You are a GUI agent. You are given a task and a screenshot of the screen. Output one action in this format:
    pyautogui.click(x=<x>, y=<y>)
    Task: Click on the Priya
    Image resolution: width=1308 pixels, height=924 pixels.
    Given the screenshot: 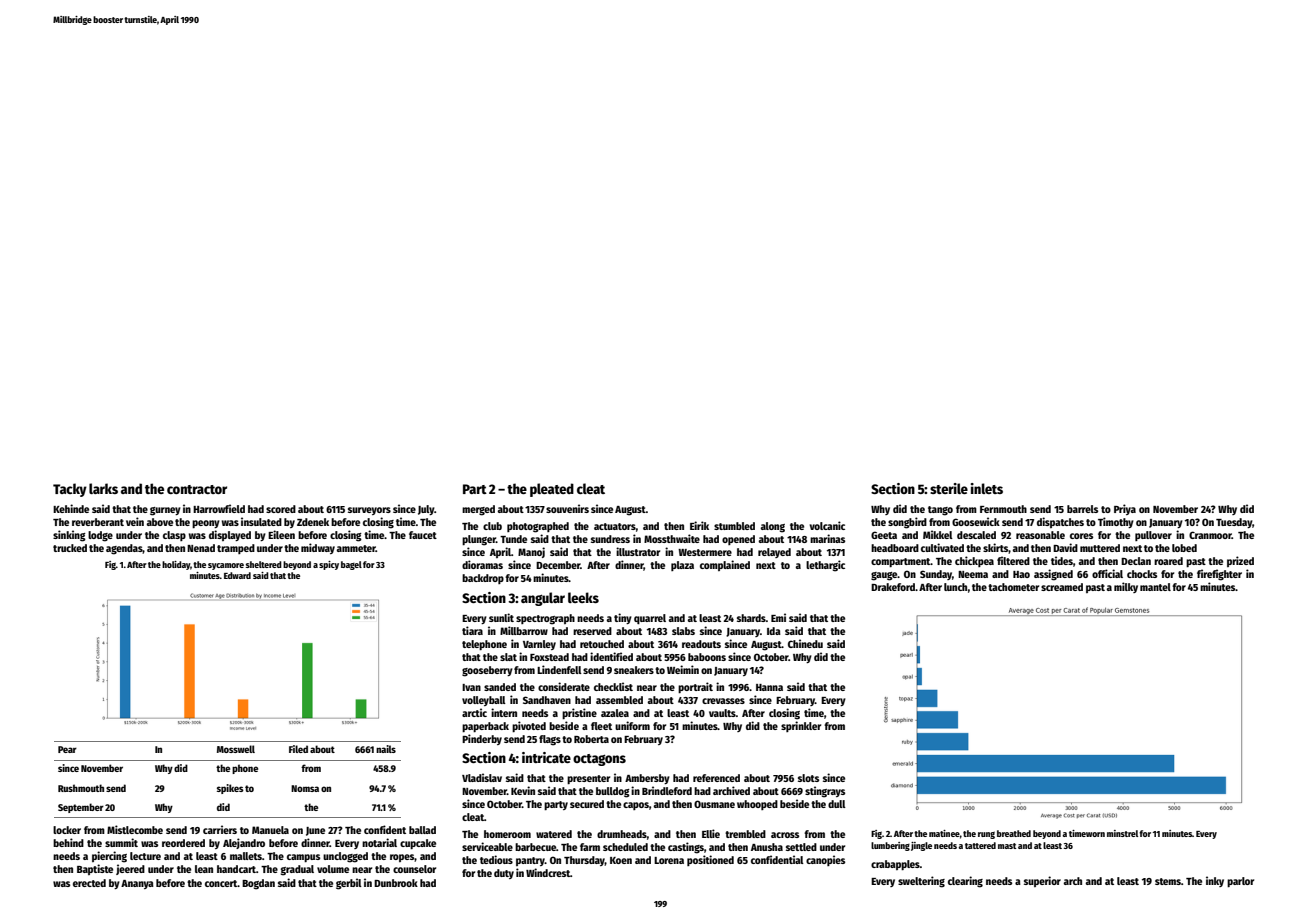 What is the action you would take?
    pyautogui.click(x=1125, y=509)
